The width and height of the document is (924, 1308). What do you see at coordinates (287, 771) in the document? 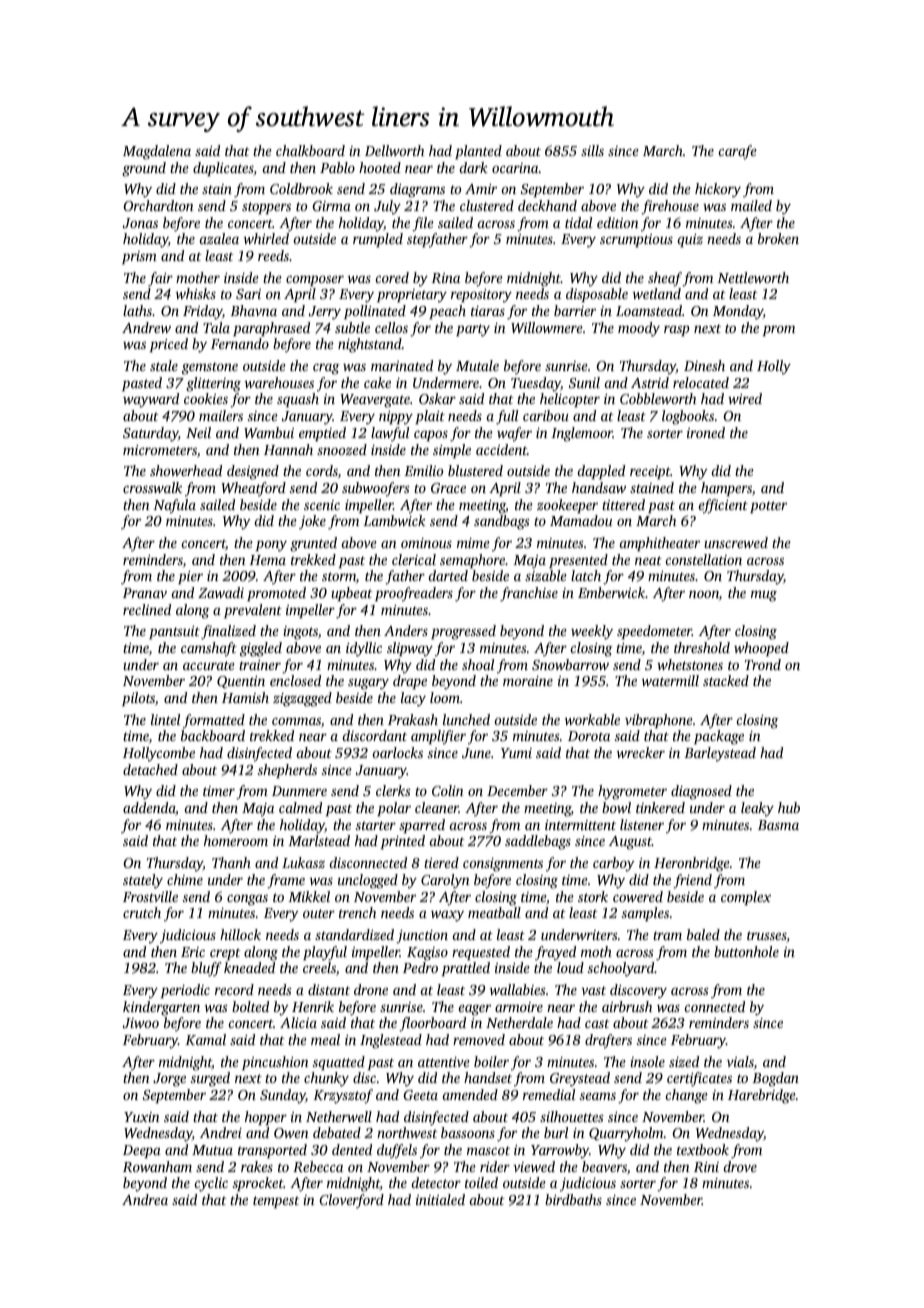
I see `shepherds` at bounding box center [287, 771].
